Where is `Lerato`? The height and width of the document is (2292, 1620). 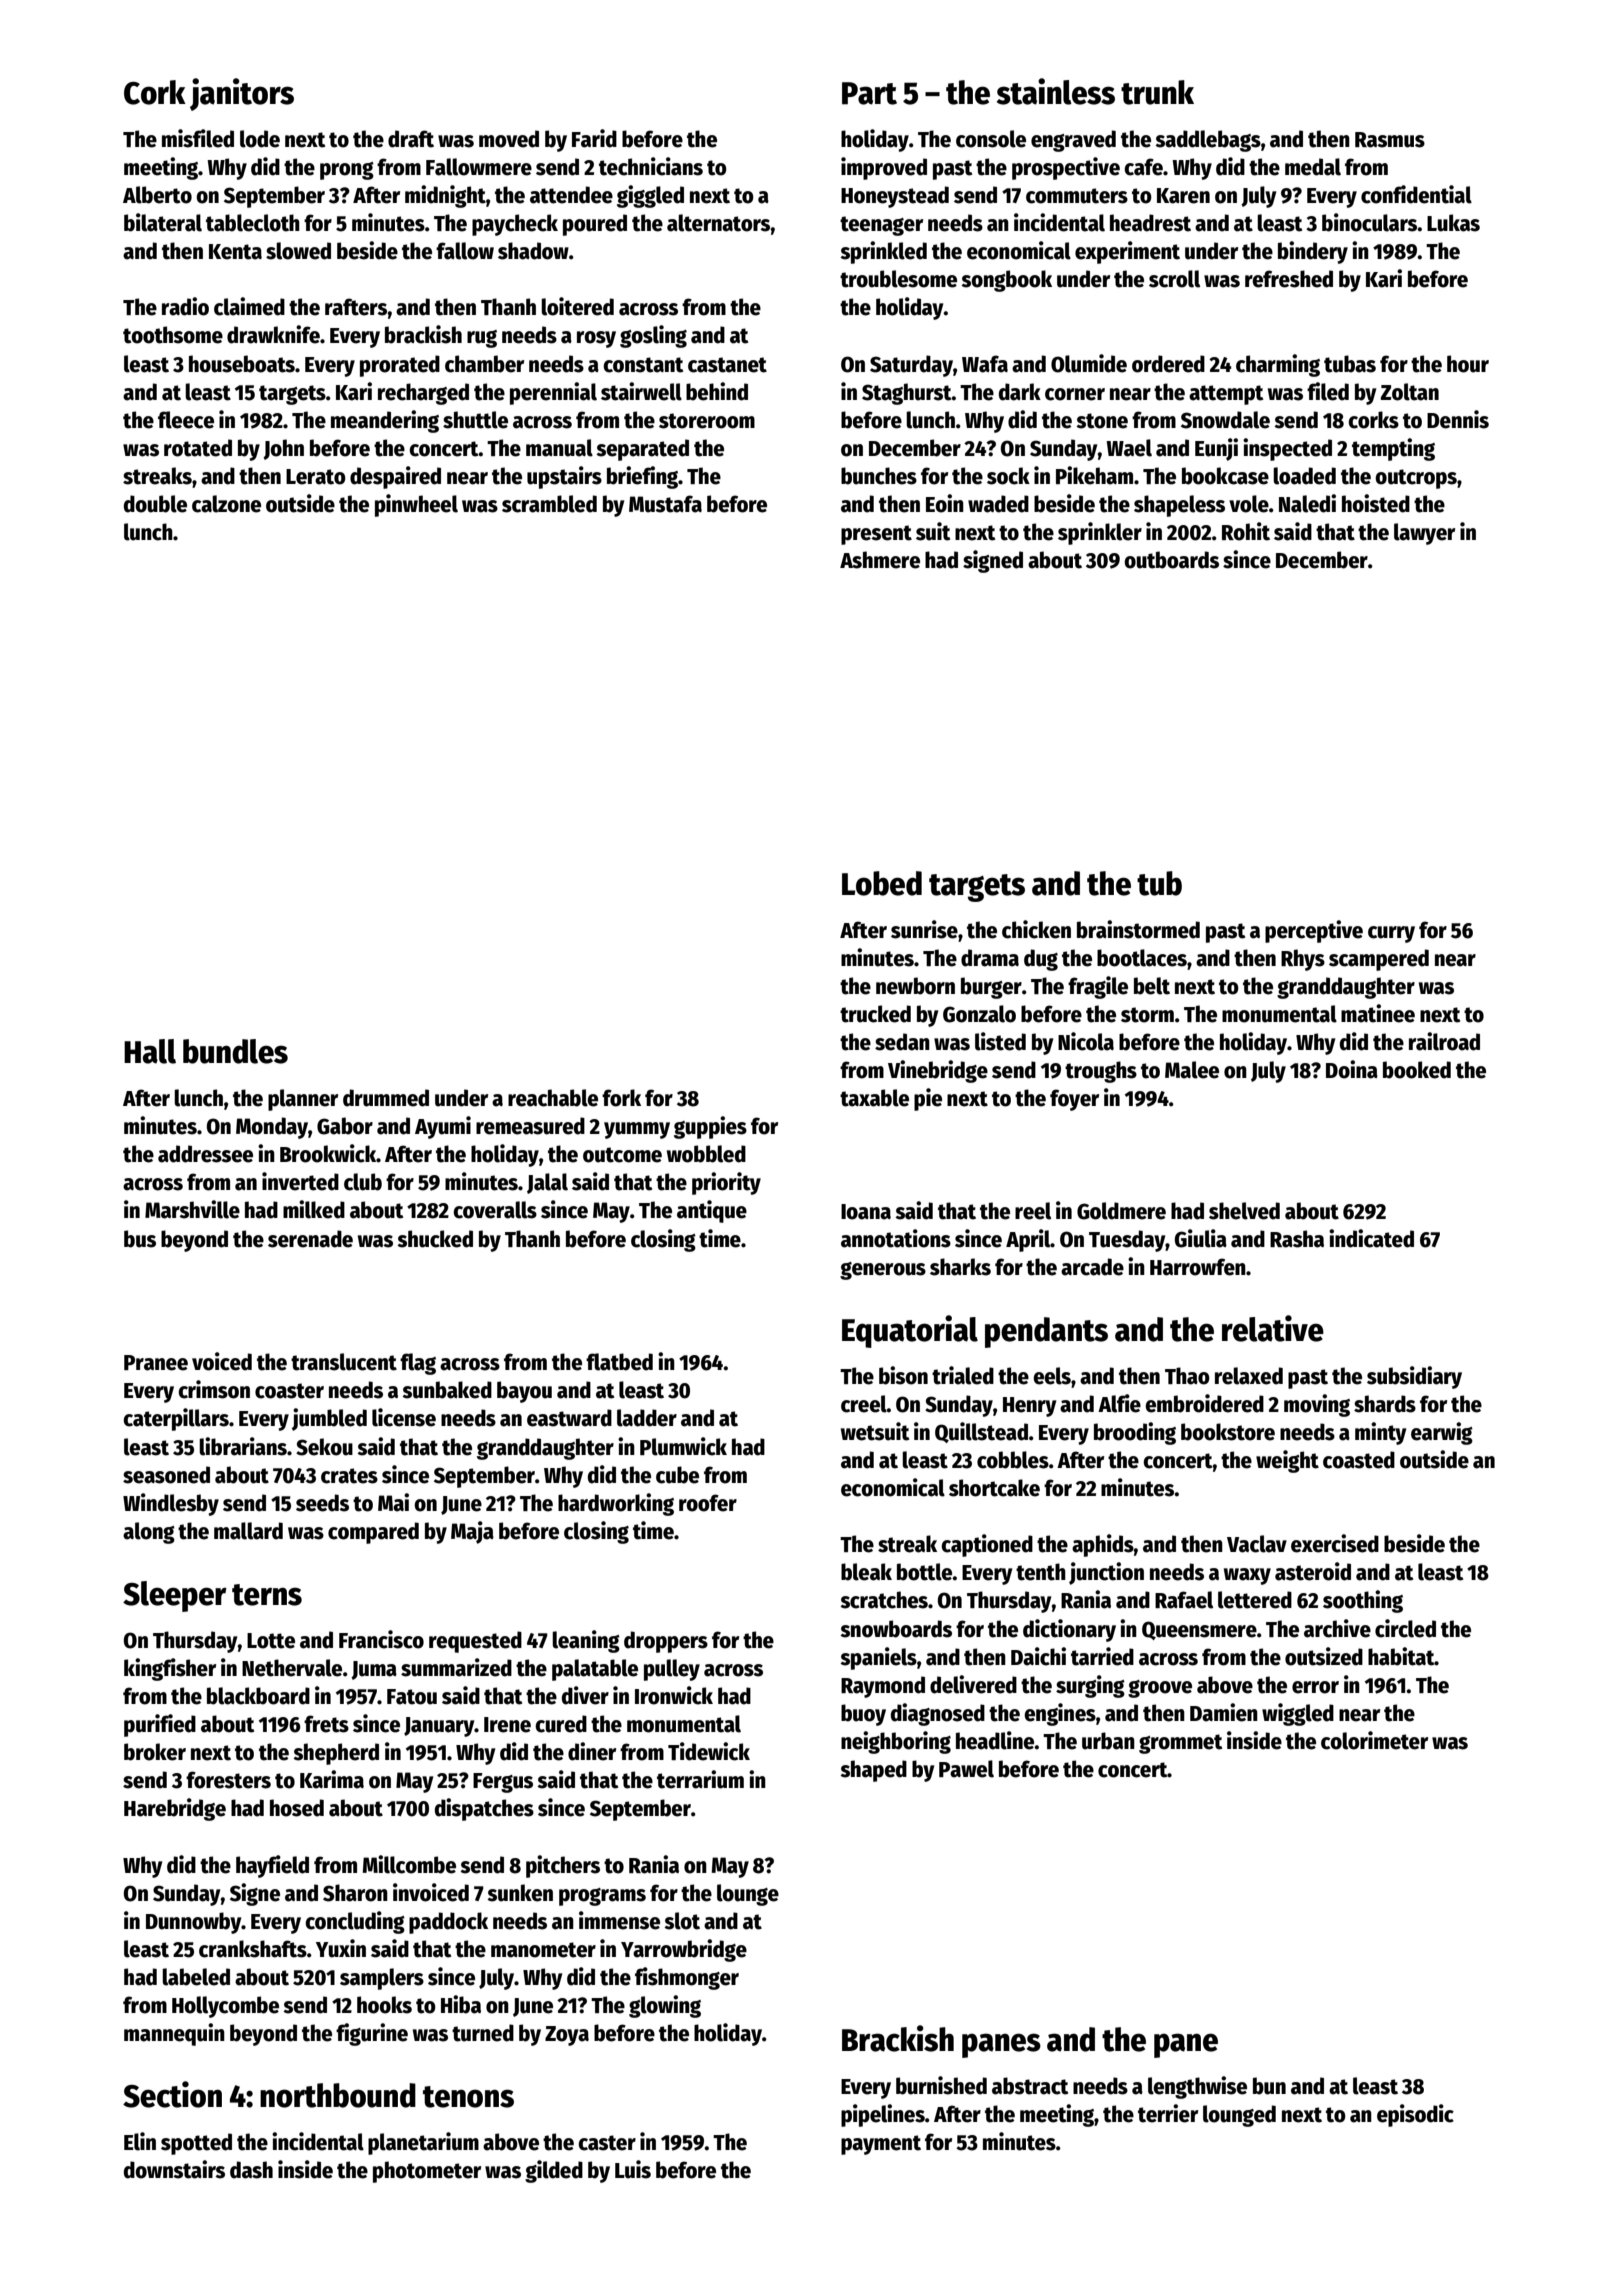 Lerato is located at coordinates (316, 477).
